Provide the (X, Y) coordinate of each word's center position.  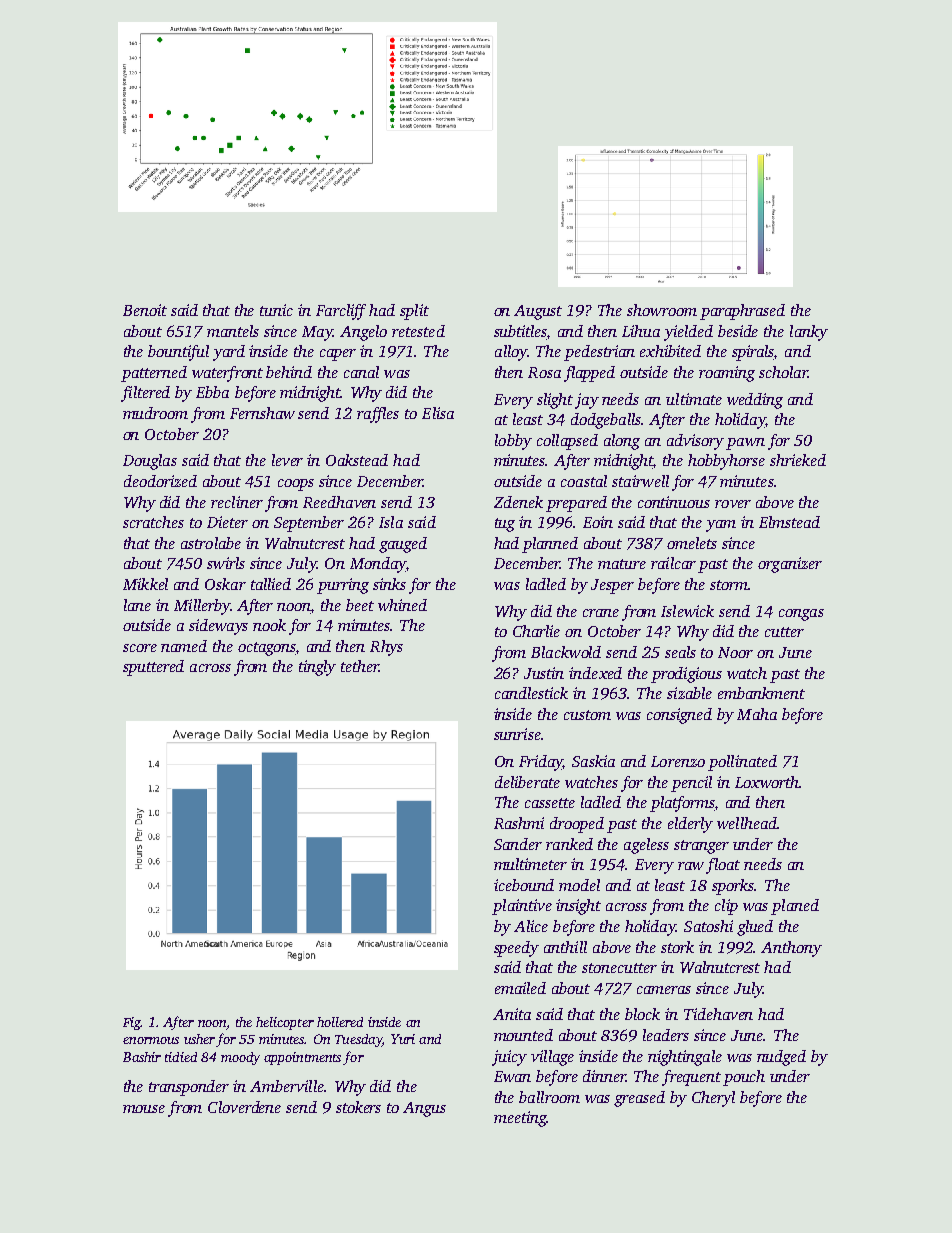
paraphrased (742, 312)
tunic (276, 310)
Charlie (536, 631)
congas (801, 615)
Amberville (287, 1086)
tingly (317, 668)
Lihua (641, 331)
